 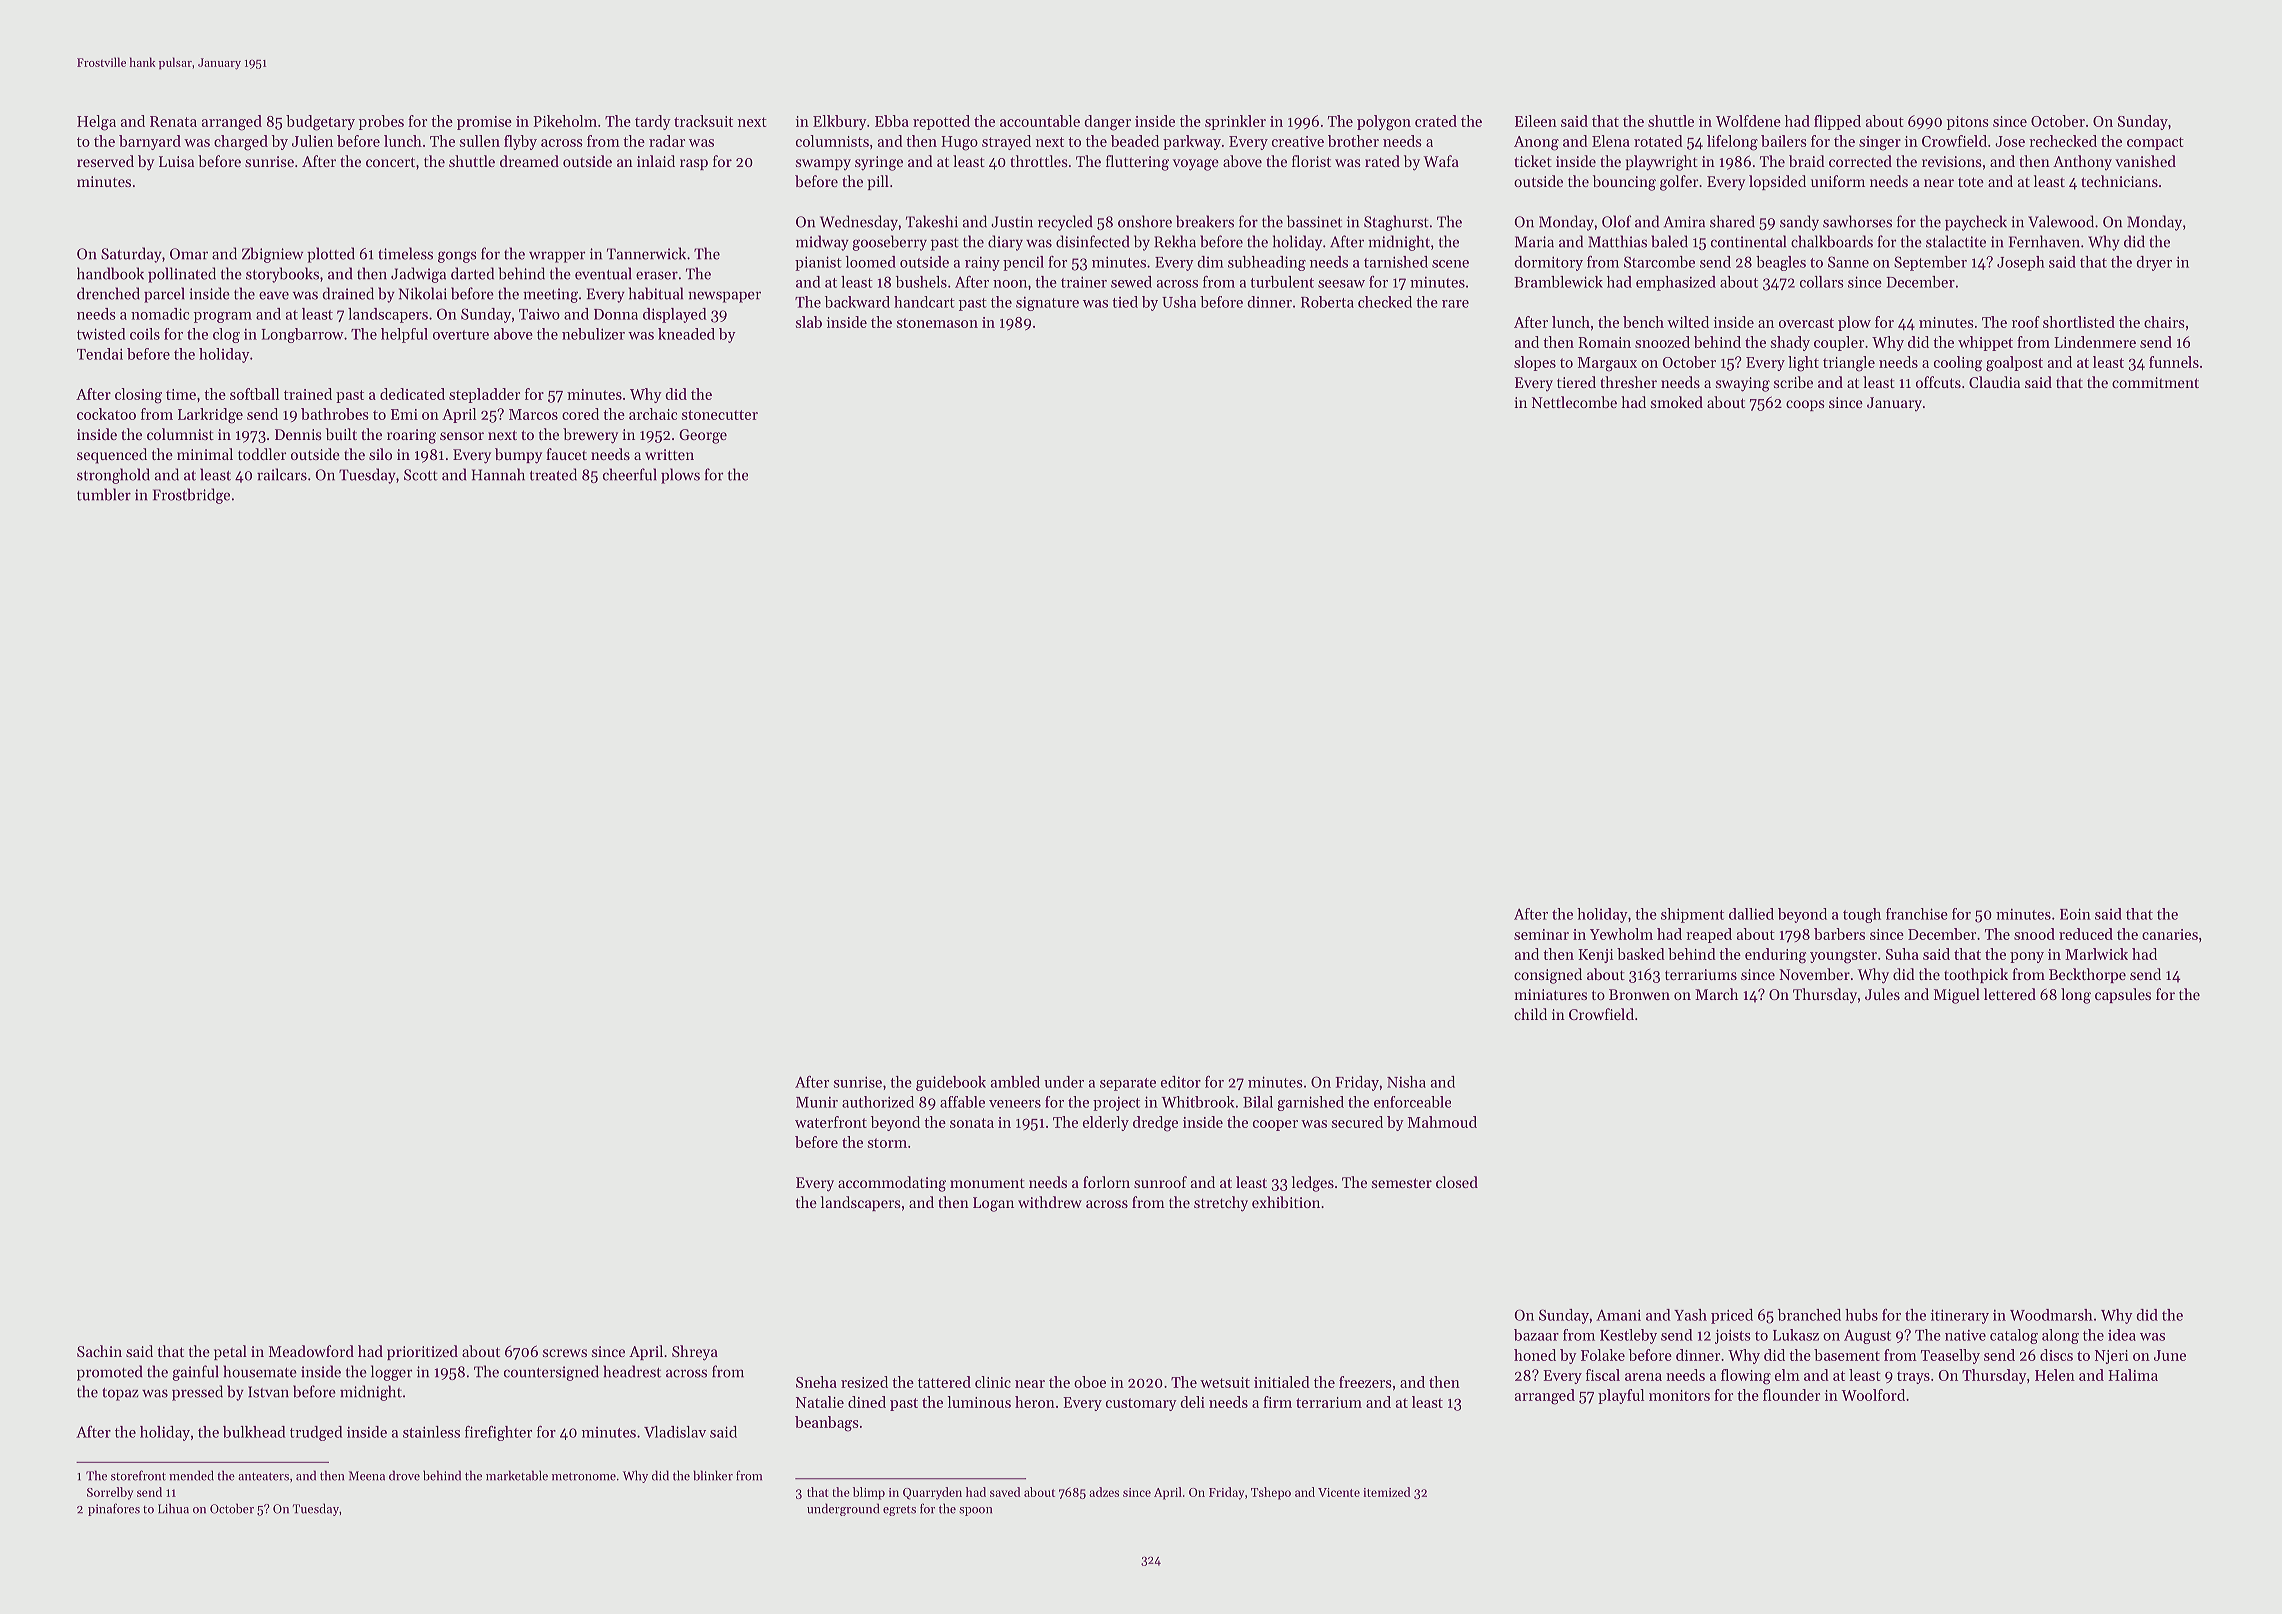 I want to click on petal, so click(x=230, y=1352).
